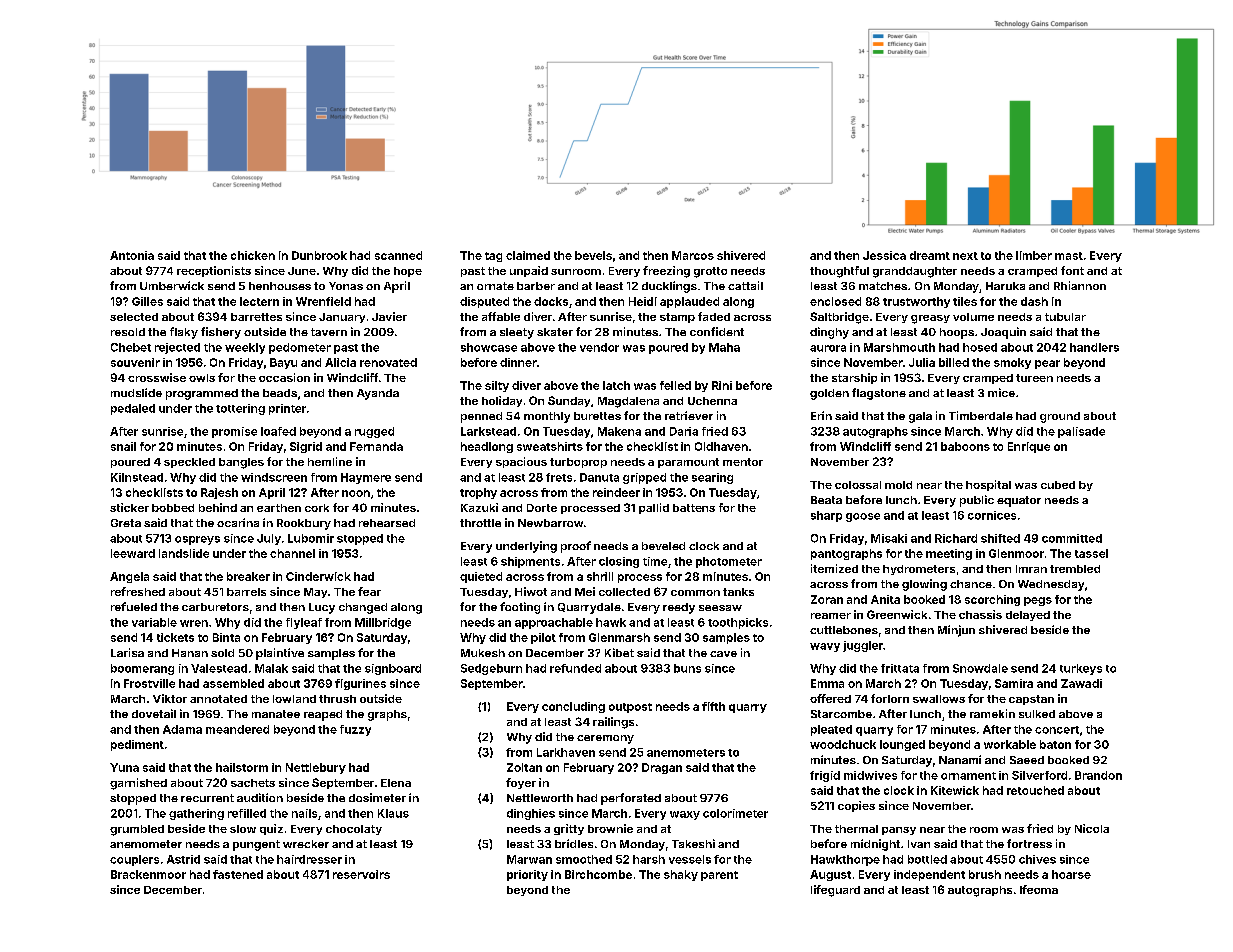 The height and width of the screenshot is (952, 1233). I want to click on reservoirs, so click(361, 874).
